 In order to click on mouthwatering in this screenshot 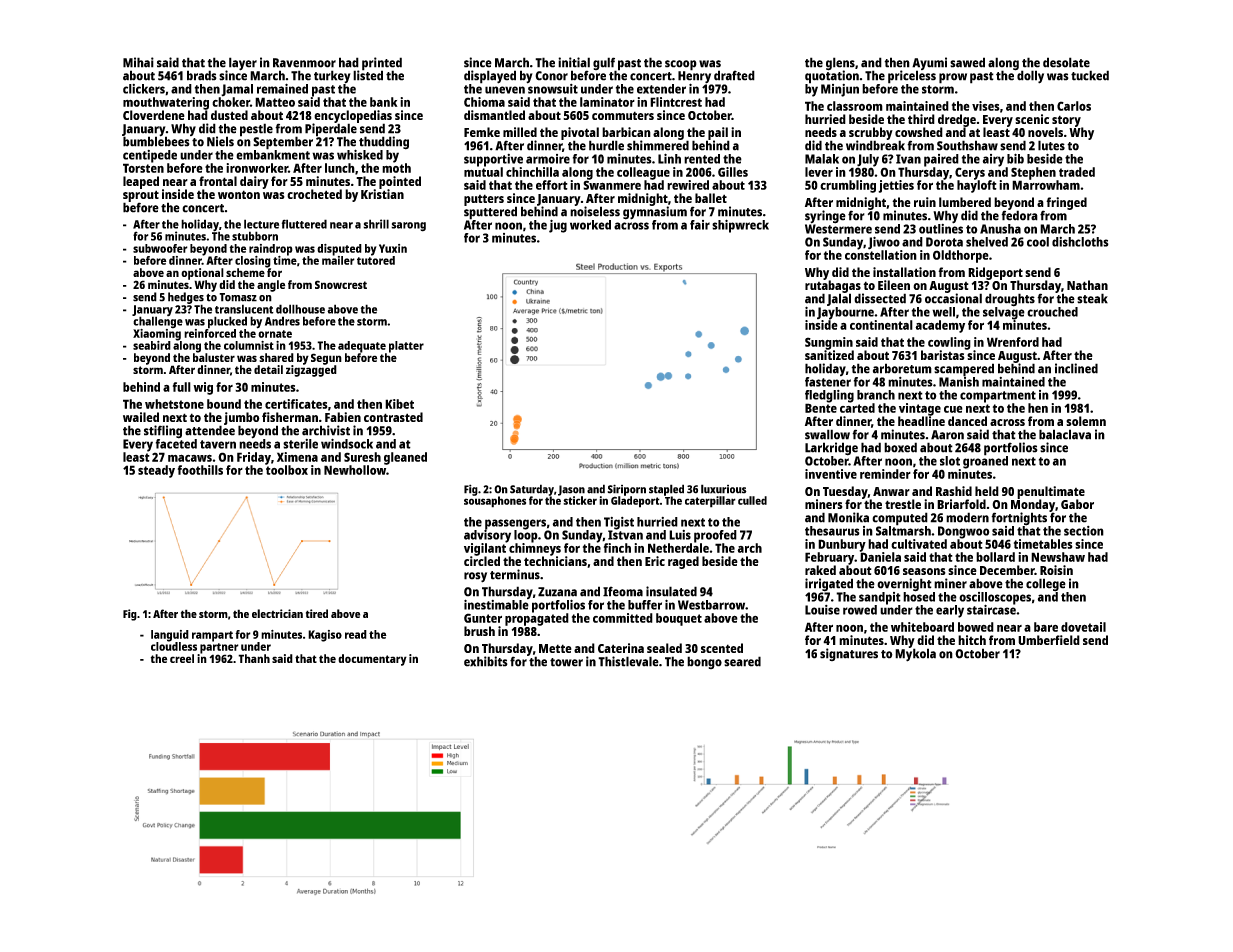, I will do `click(166, 103)`.
